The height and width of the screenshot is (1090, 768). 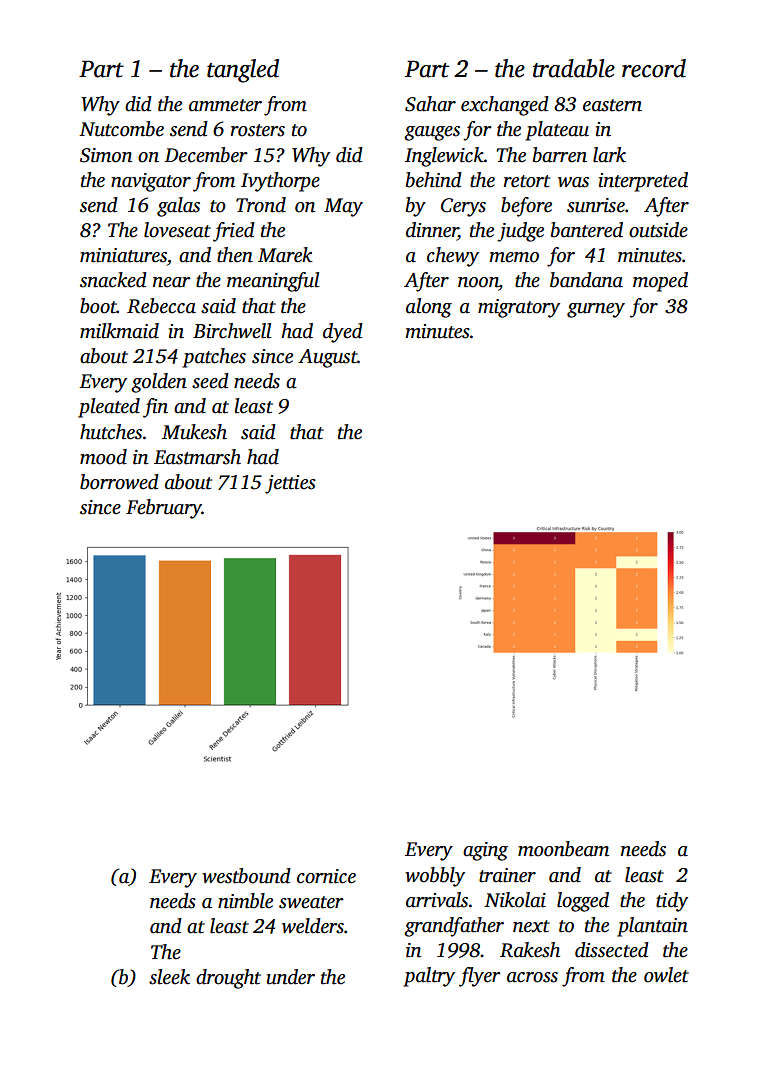 I want to click on golden, so click(x=159, y=383).
